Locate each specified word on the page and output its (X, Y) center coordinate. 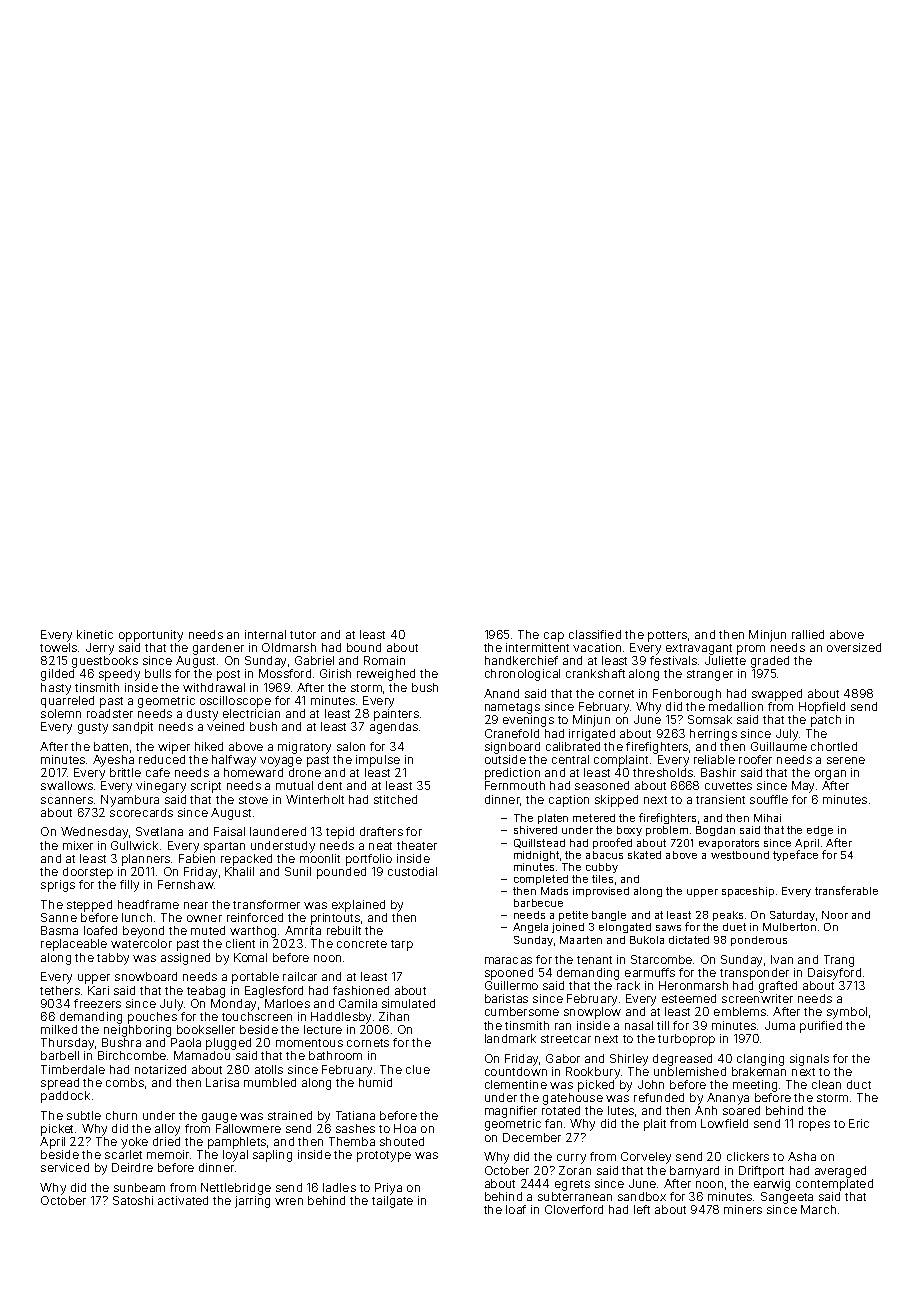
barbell (60, 1055)
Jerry (100, 649)
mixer (78, 845)
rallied (808, 634)
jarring (252, 1202)
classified (595, 634)
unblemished (690, 1071)
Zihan (394, 1016)
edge (820, 831)
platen (553, 819)
